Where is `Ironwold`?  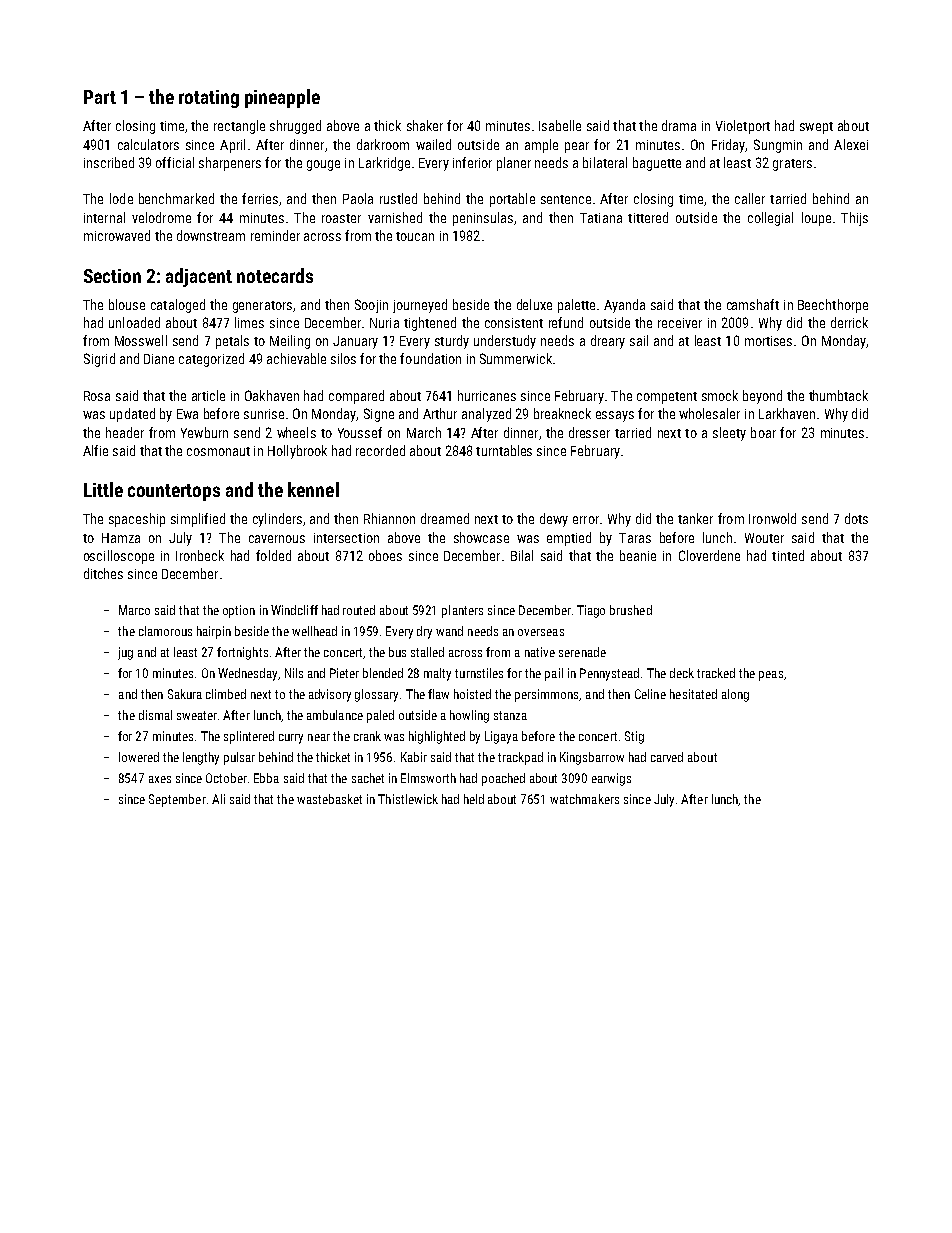 Ironwold is located at coordinates (772, 518).
